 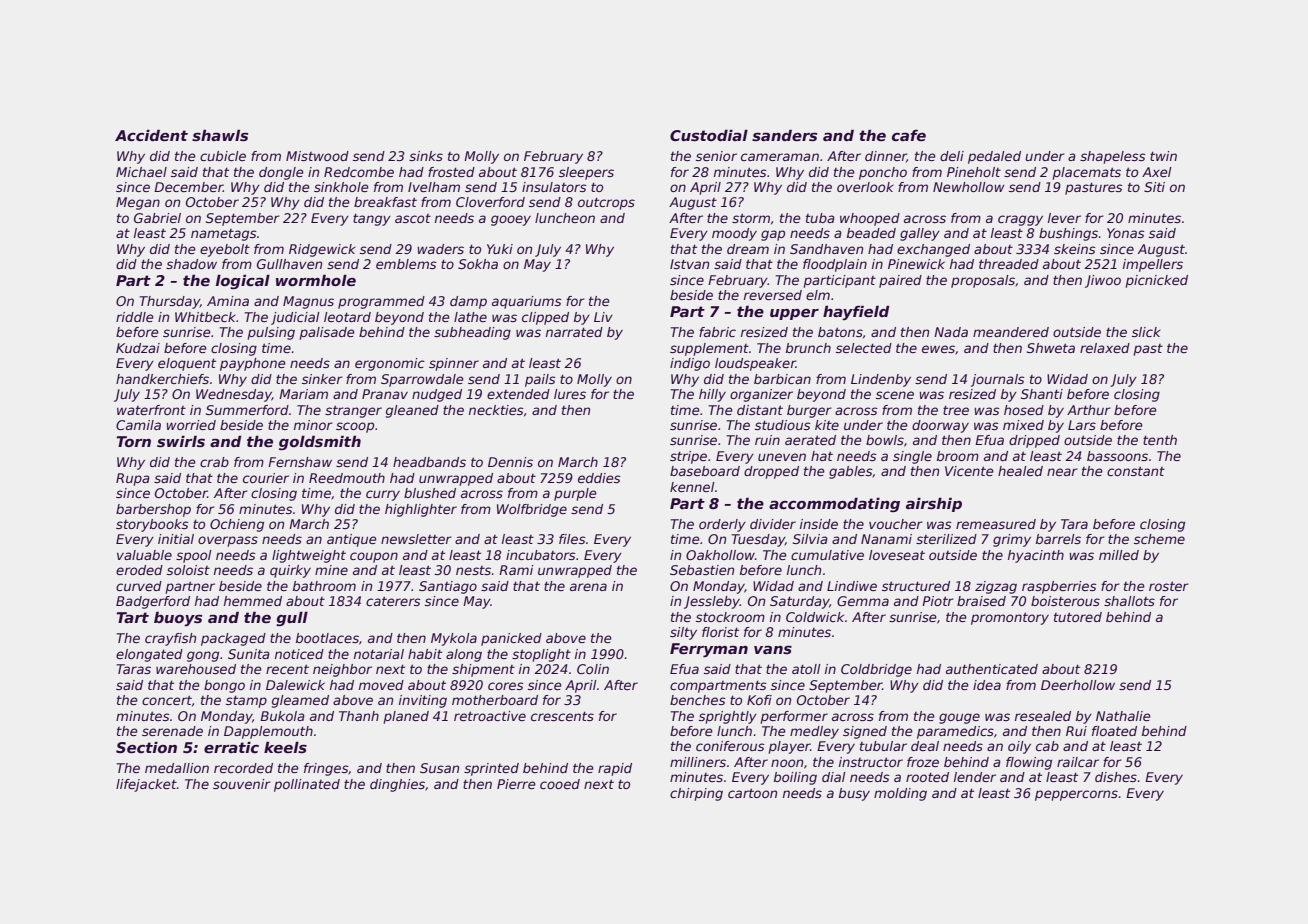 What do you see at coordinates (429, 462) in the page?
I see `headbands` at bounding box center [429, 462].
